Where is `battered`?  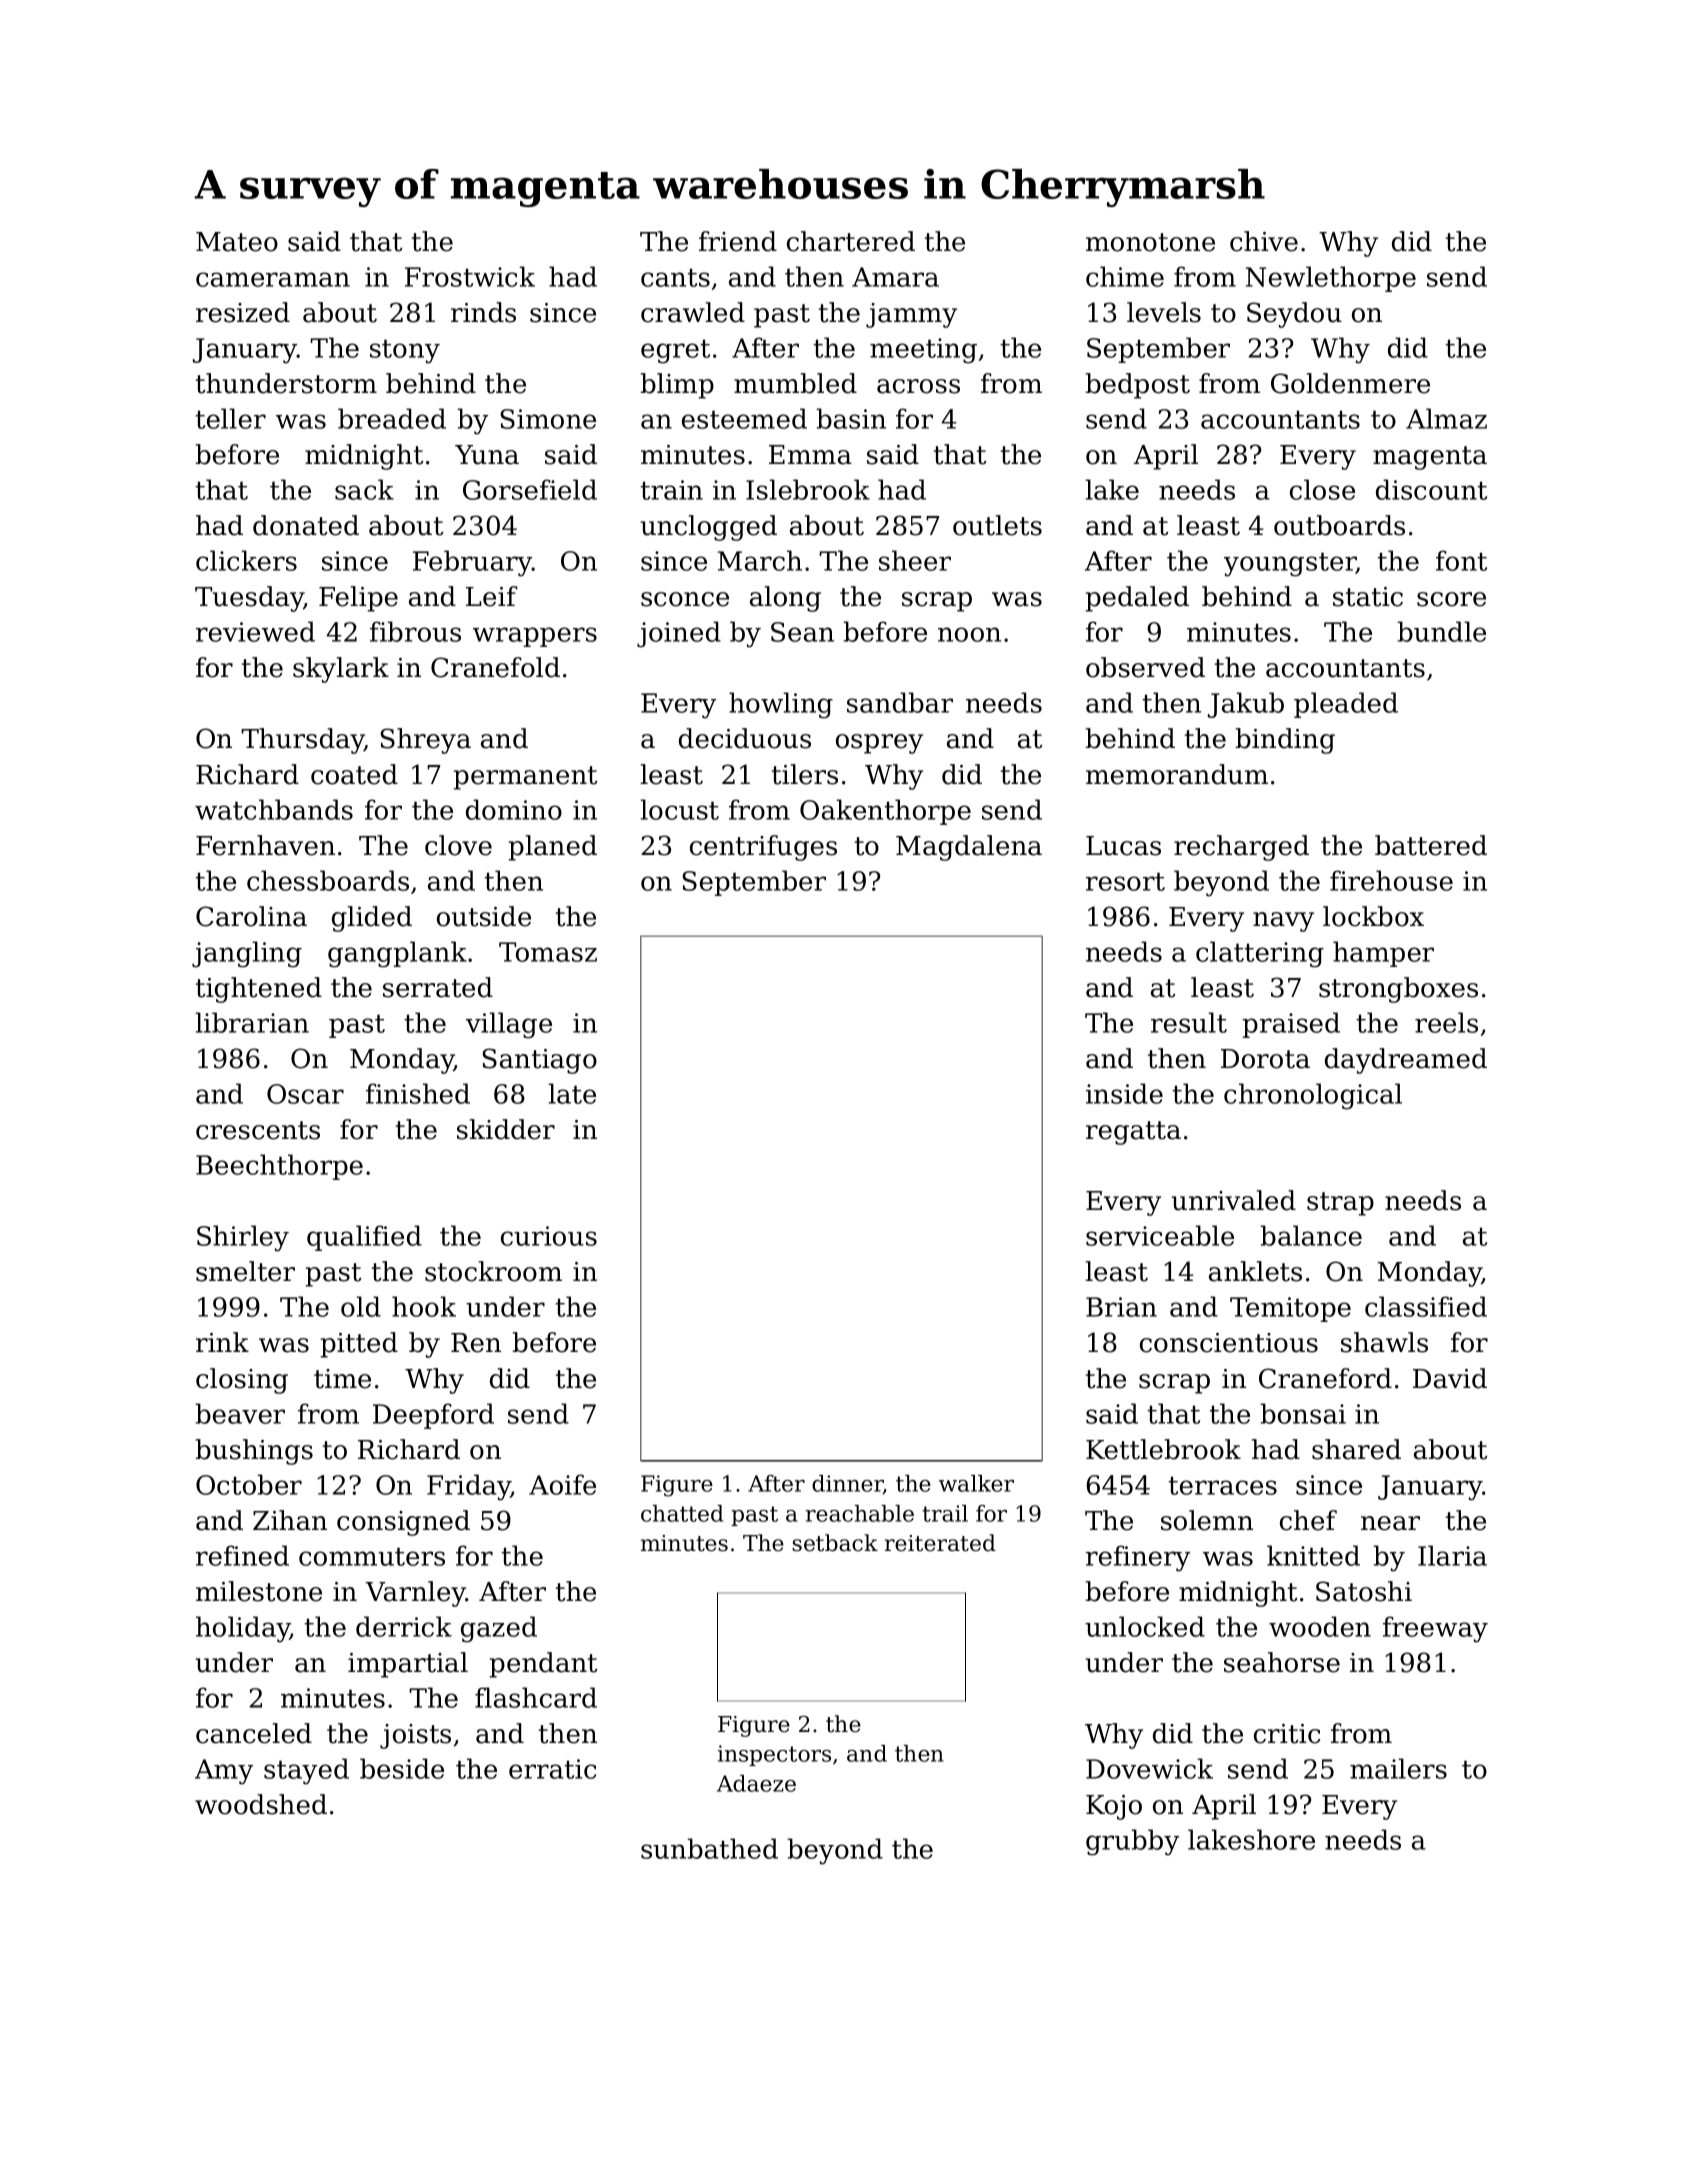
battered is located at coordinates (1431, 845).
